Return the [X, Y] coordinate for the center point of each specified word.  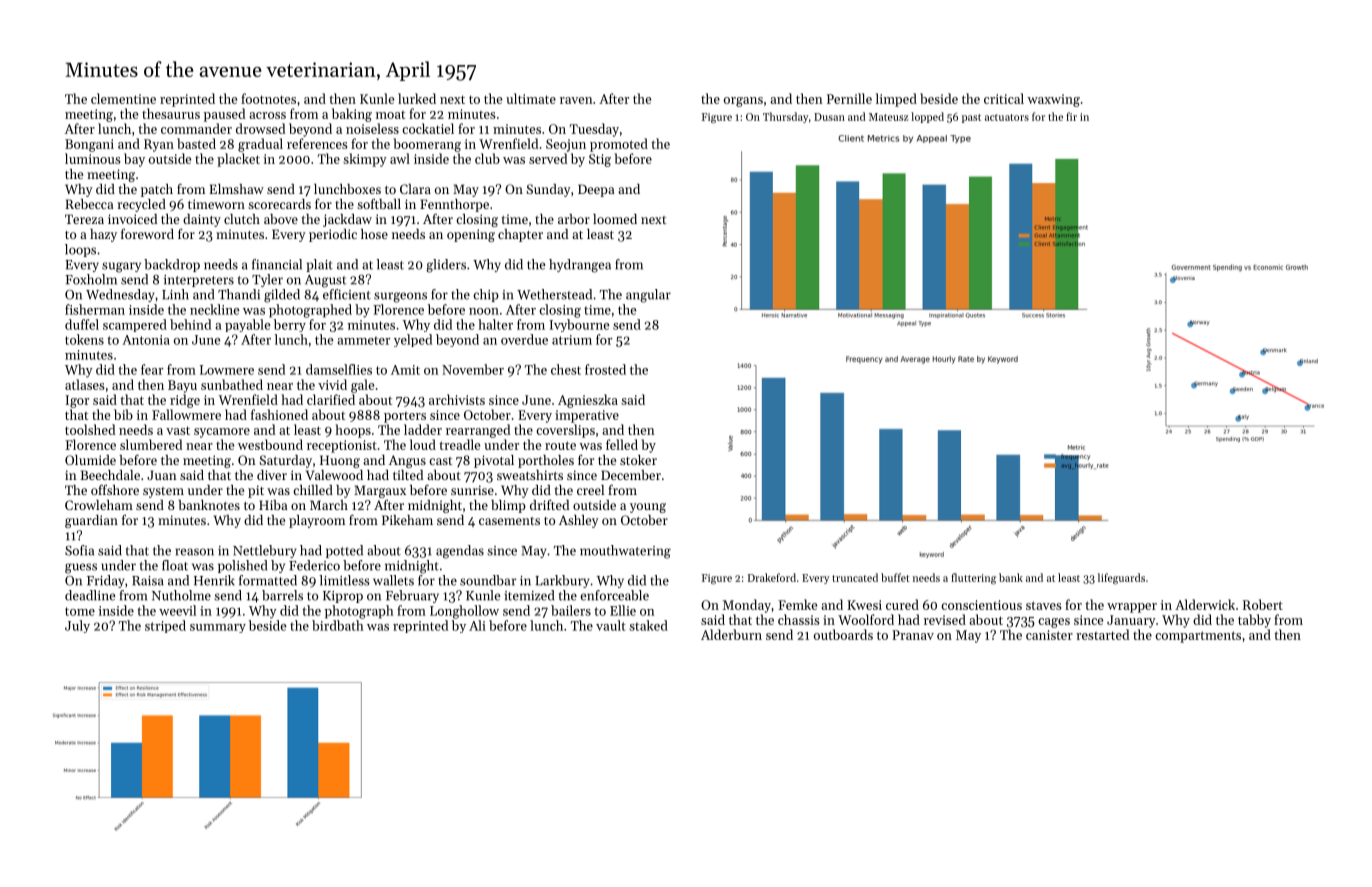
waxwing [1053, 100]
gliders [446, 266]
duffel [82, 324]
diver [272, 475]
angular [648, 296]
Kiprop [343, 597]
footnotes [268, 98]
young [648, 508]
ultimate [531, 98]
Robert [1263, 604]
